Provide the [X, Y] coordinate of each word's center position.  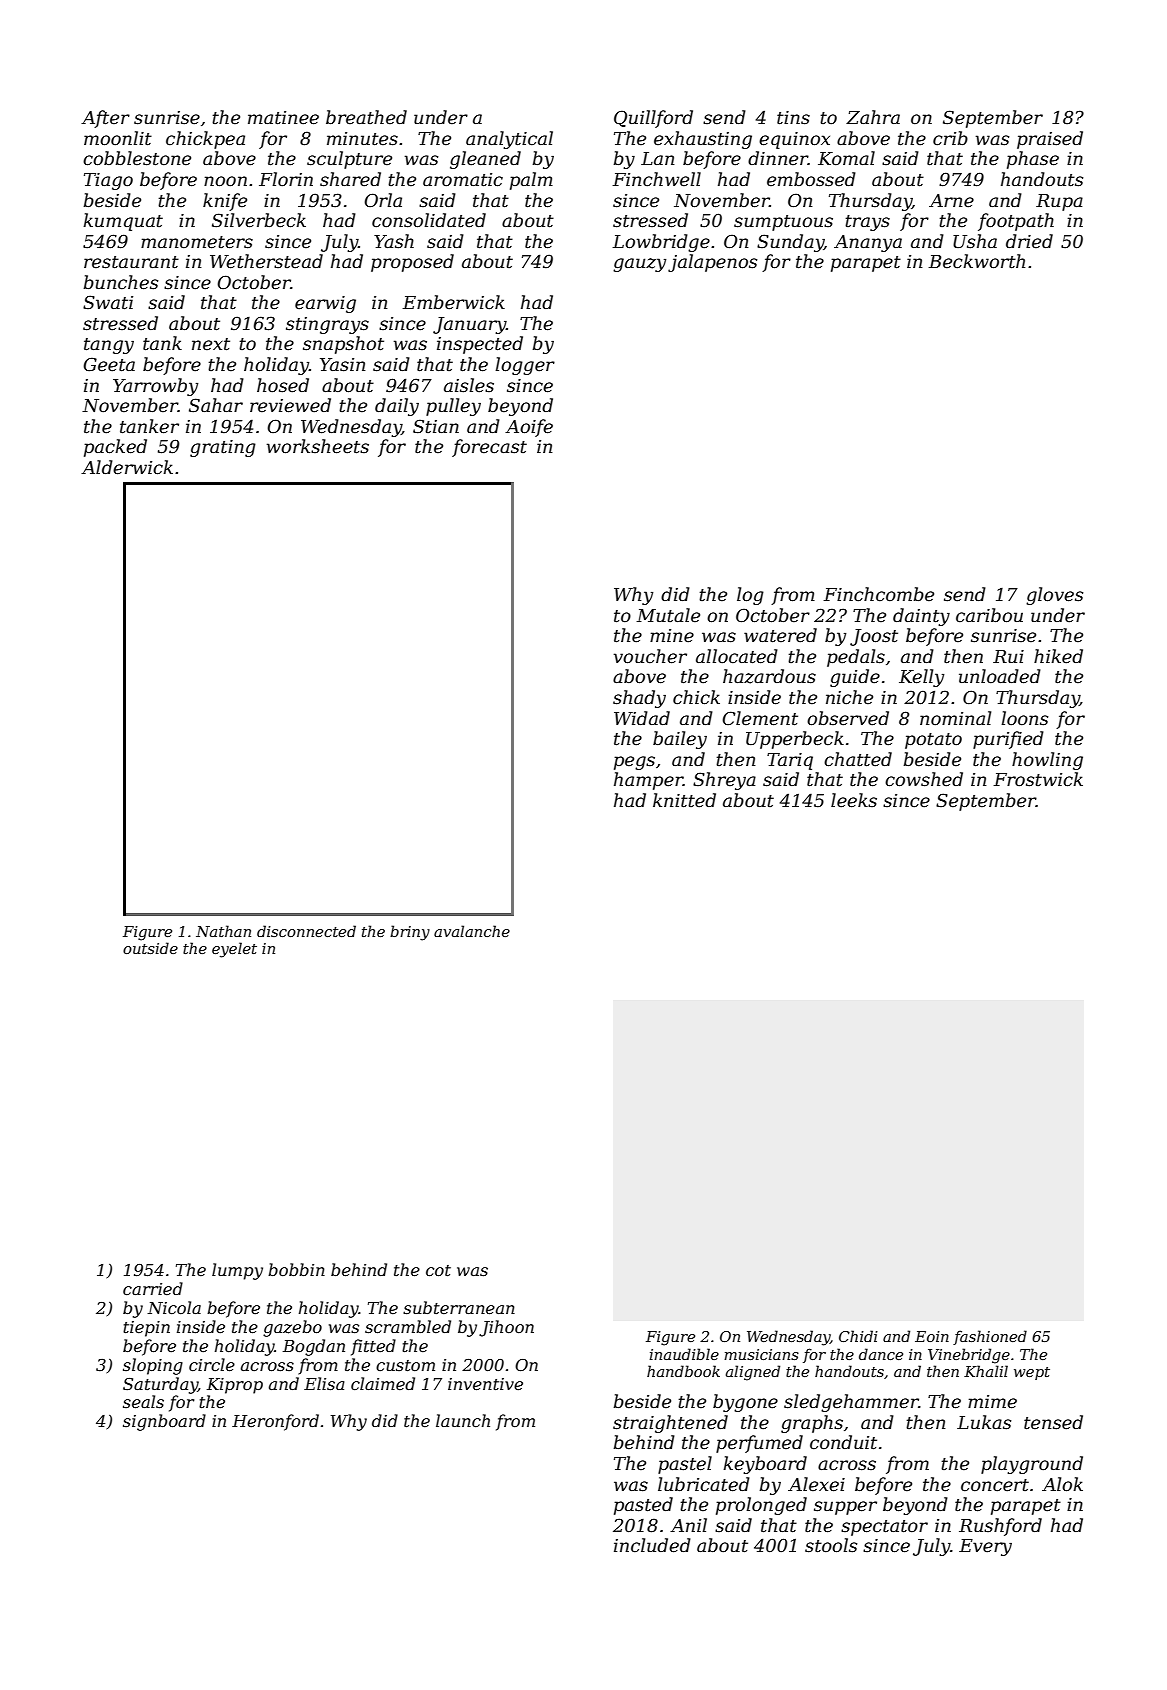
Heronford [275, 1422]
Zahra [873, 117]
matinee [283, 118]
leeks [854, 800]
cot [438, 1270]
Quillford [653, 119]
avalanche [472, 931]
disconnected [306, 931]
